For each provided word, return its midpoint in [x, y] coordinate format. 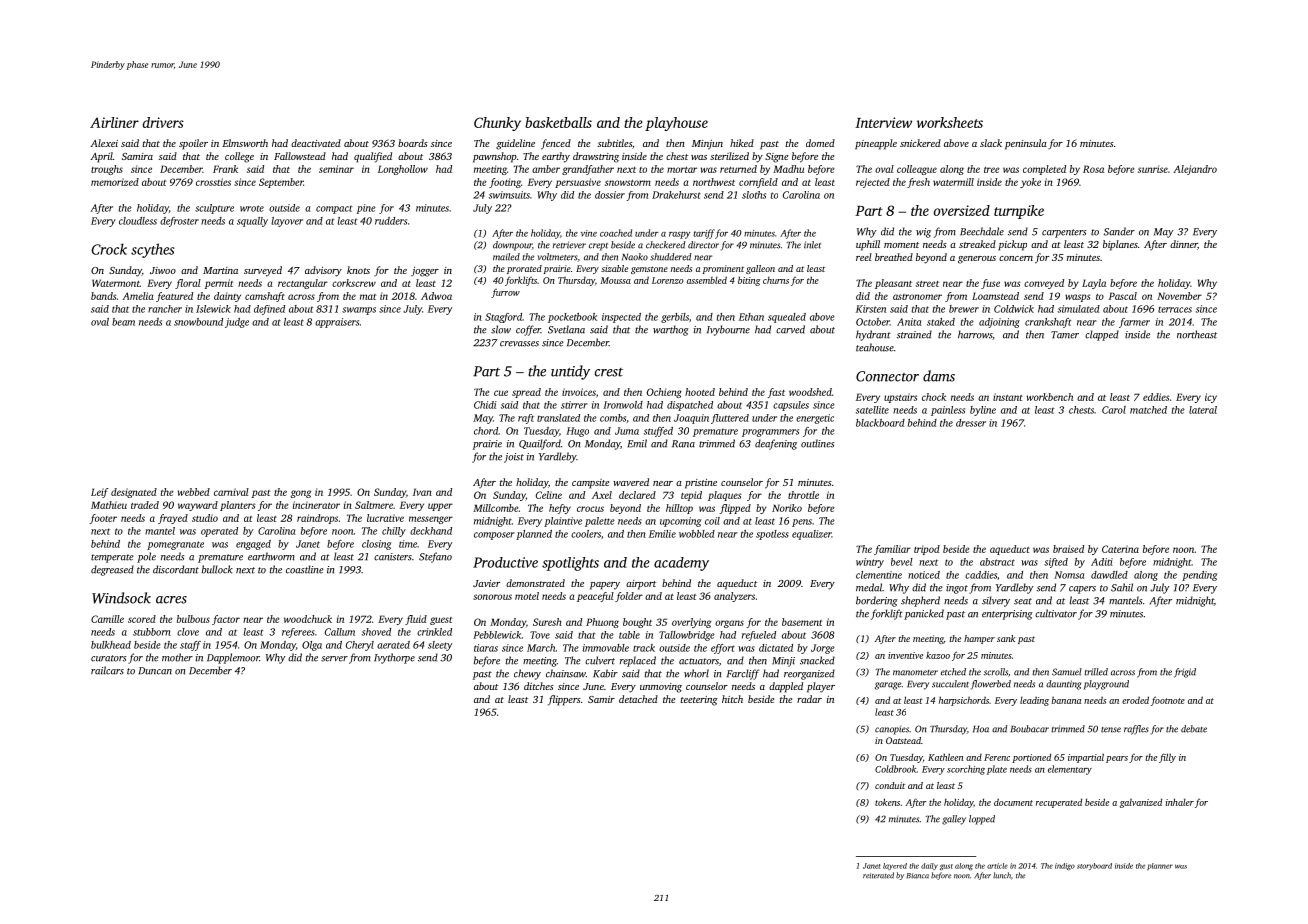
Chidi [485, 405]
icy [1211, 398]
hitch [732, 699]
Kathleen [945, 757]
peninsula [1026, 144]
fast [776, 393]
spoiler [193, 144]
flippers [564, 700]
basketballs [558, 122]
